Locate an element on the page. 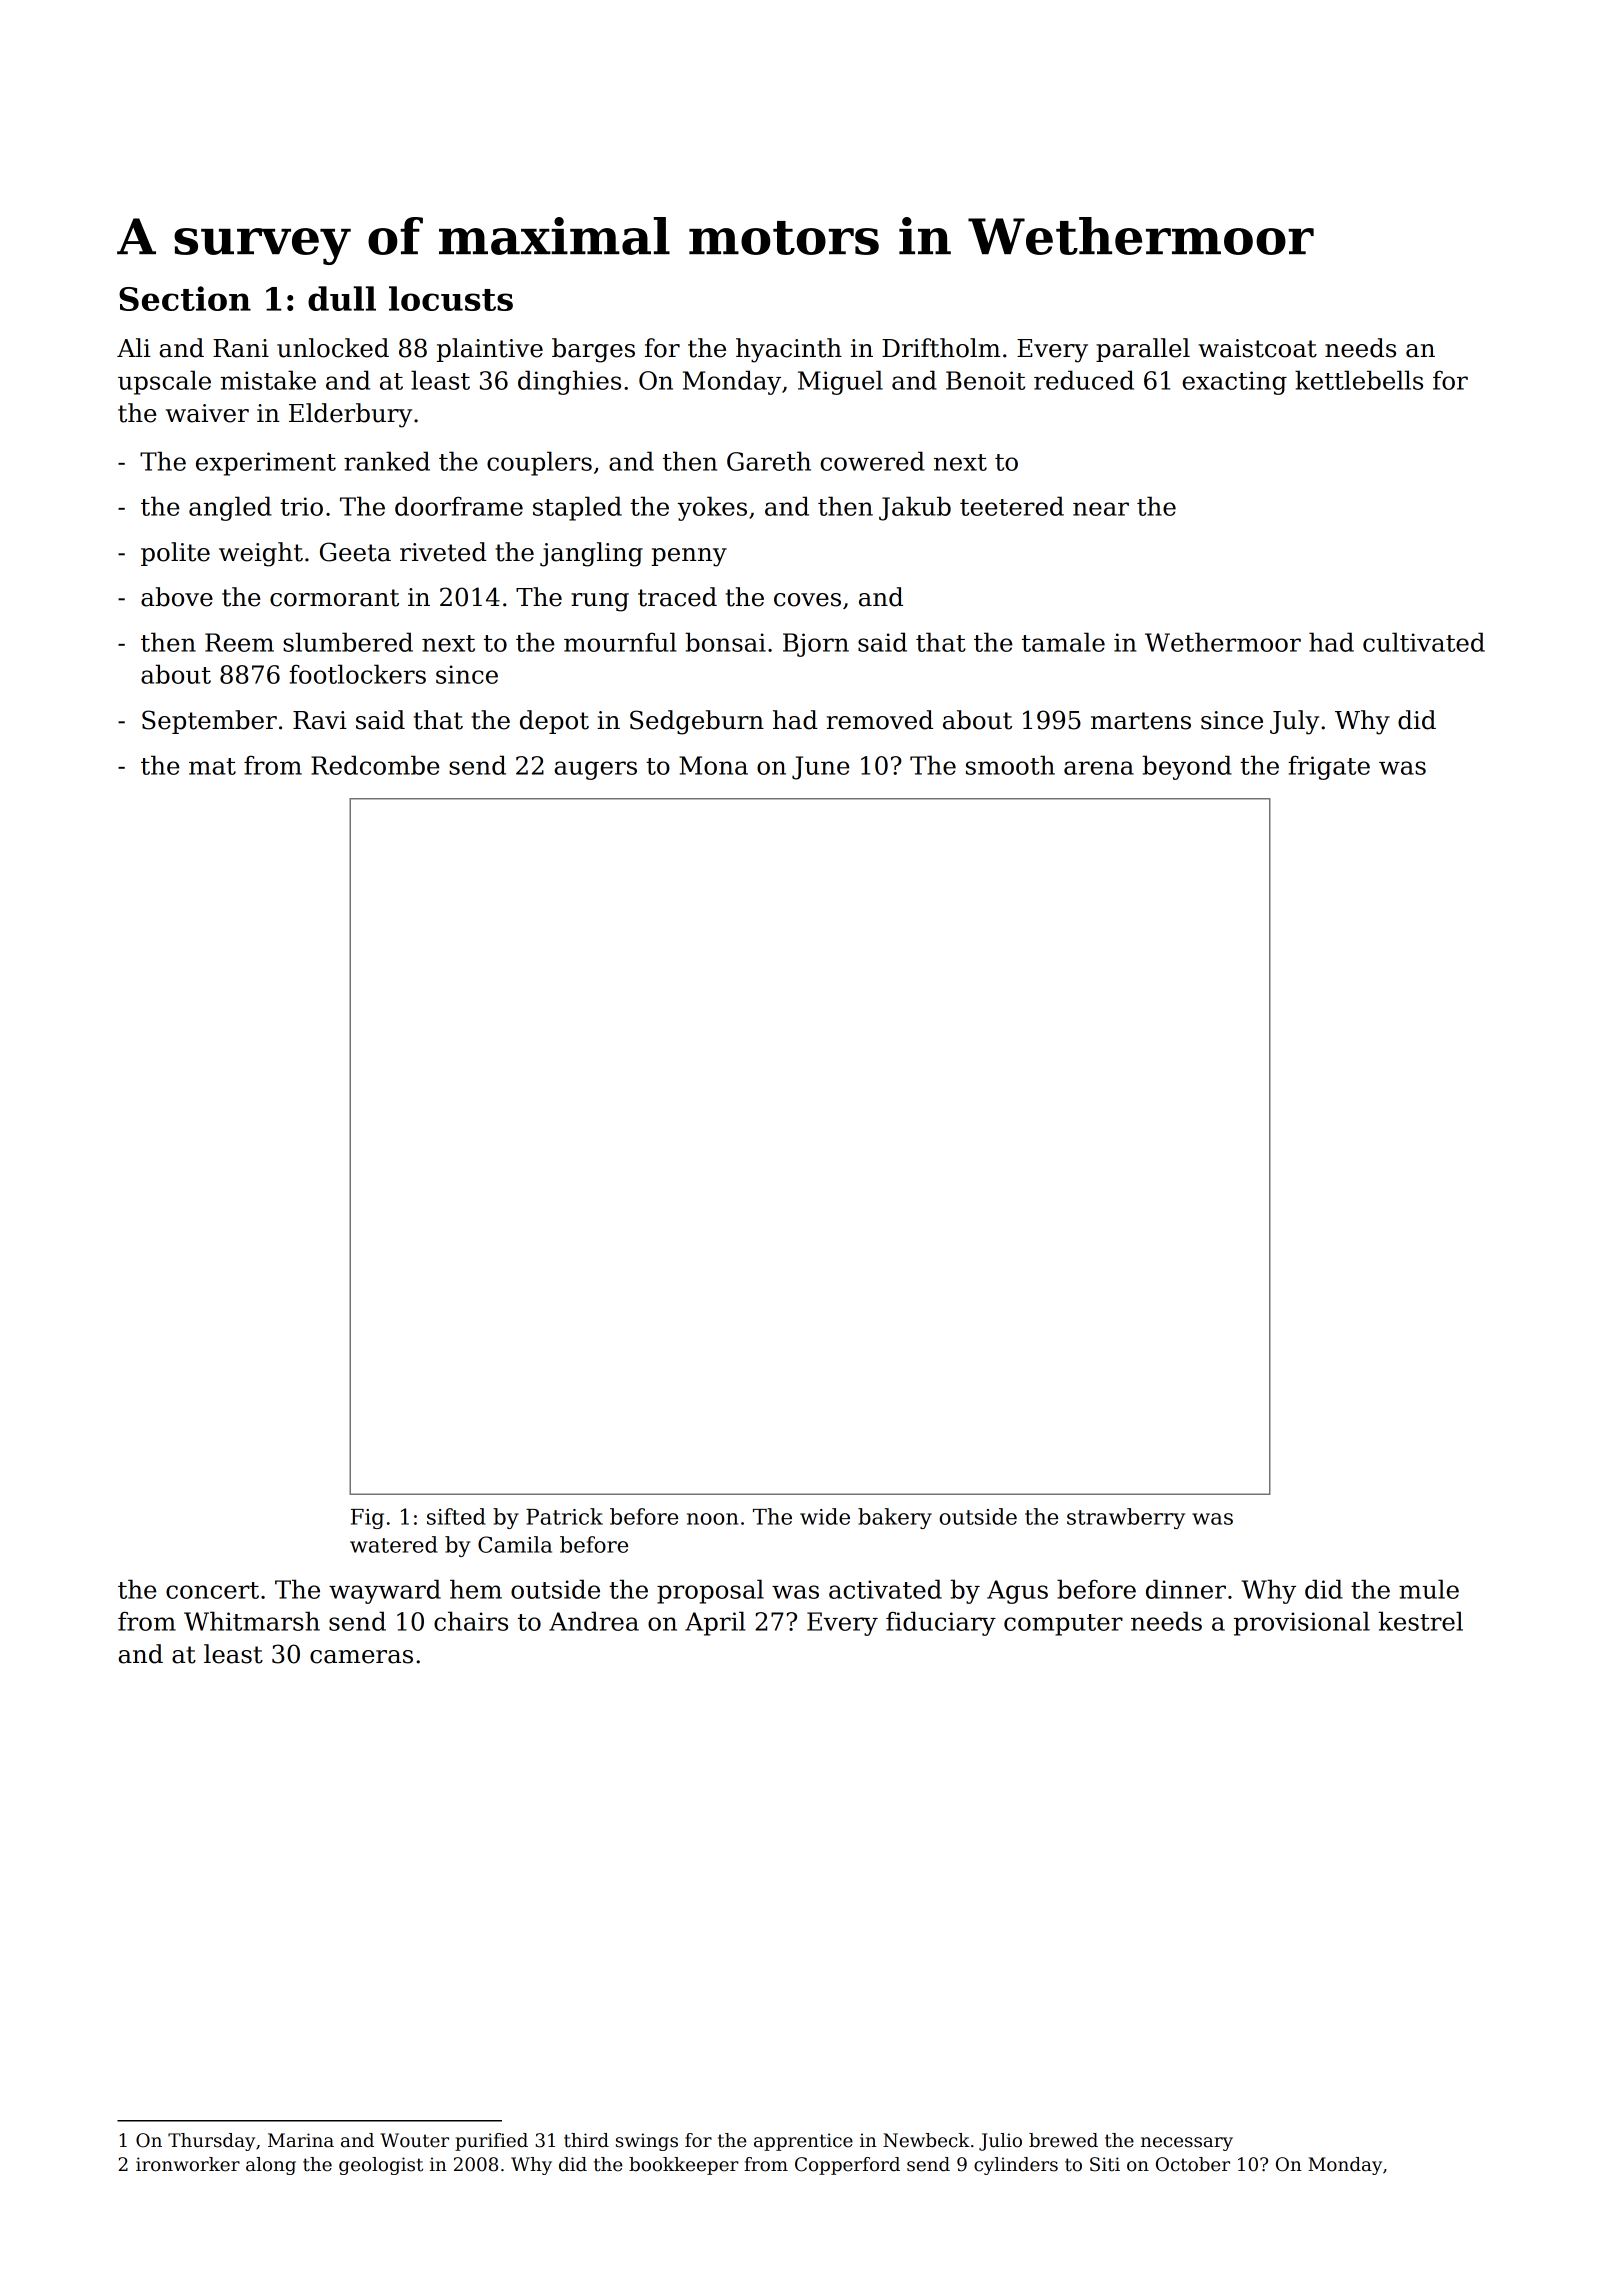 Image resolution: width=1620 pixels, height=2292 pixels. along is located at coordinates (271, 2166).
